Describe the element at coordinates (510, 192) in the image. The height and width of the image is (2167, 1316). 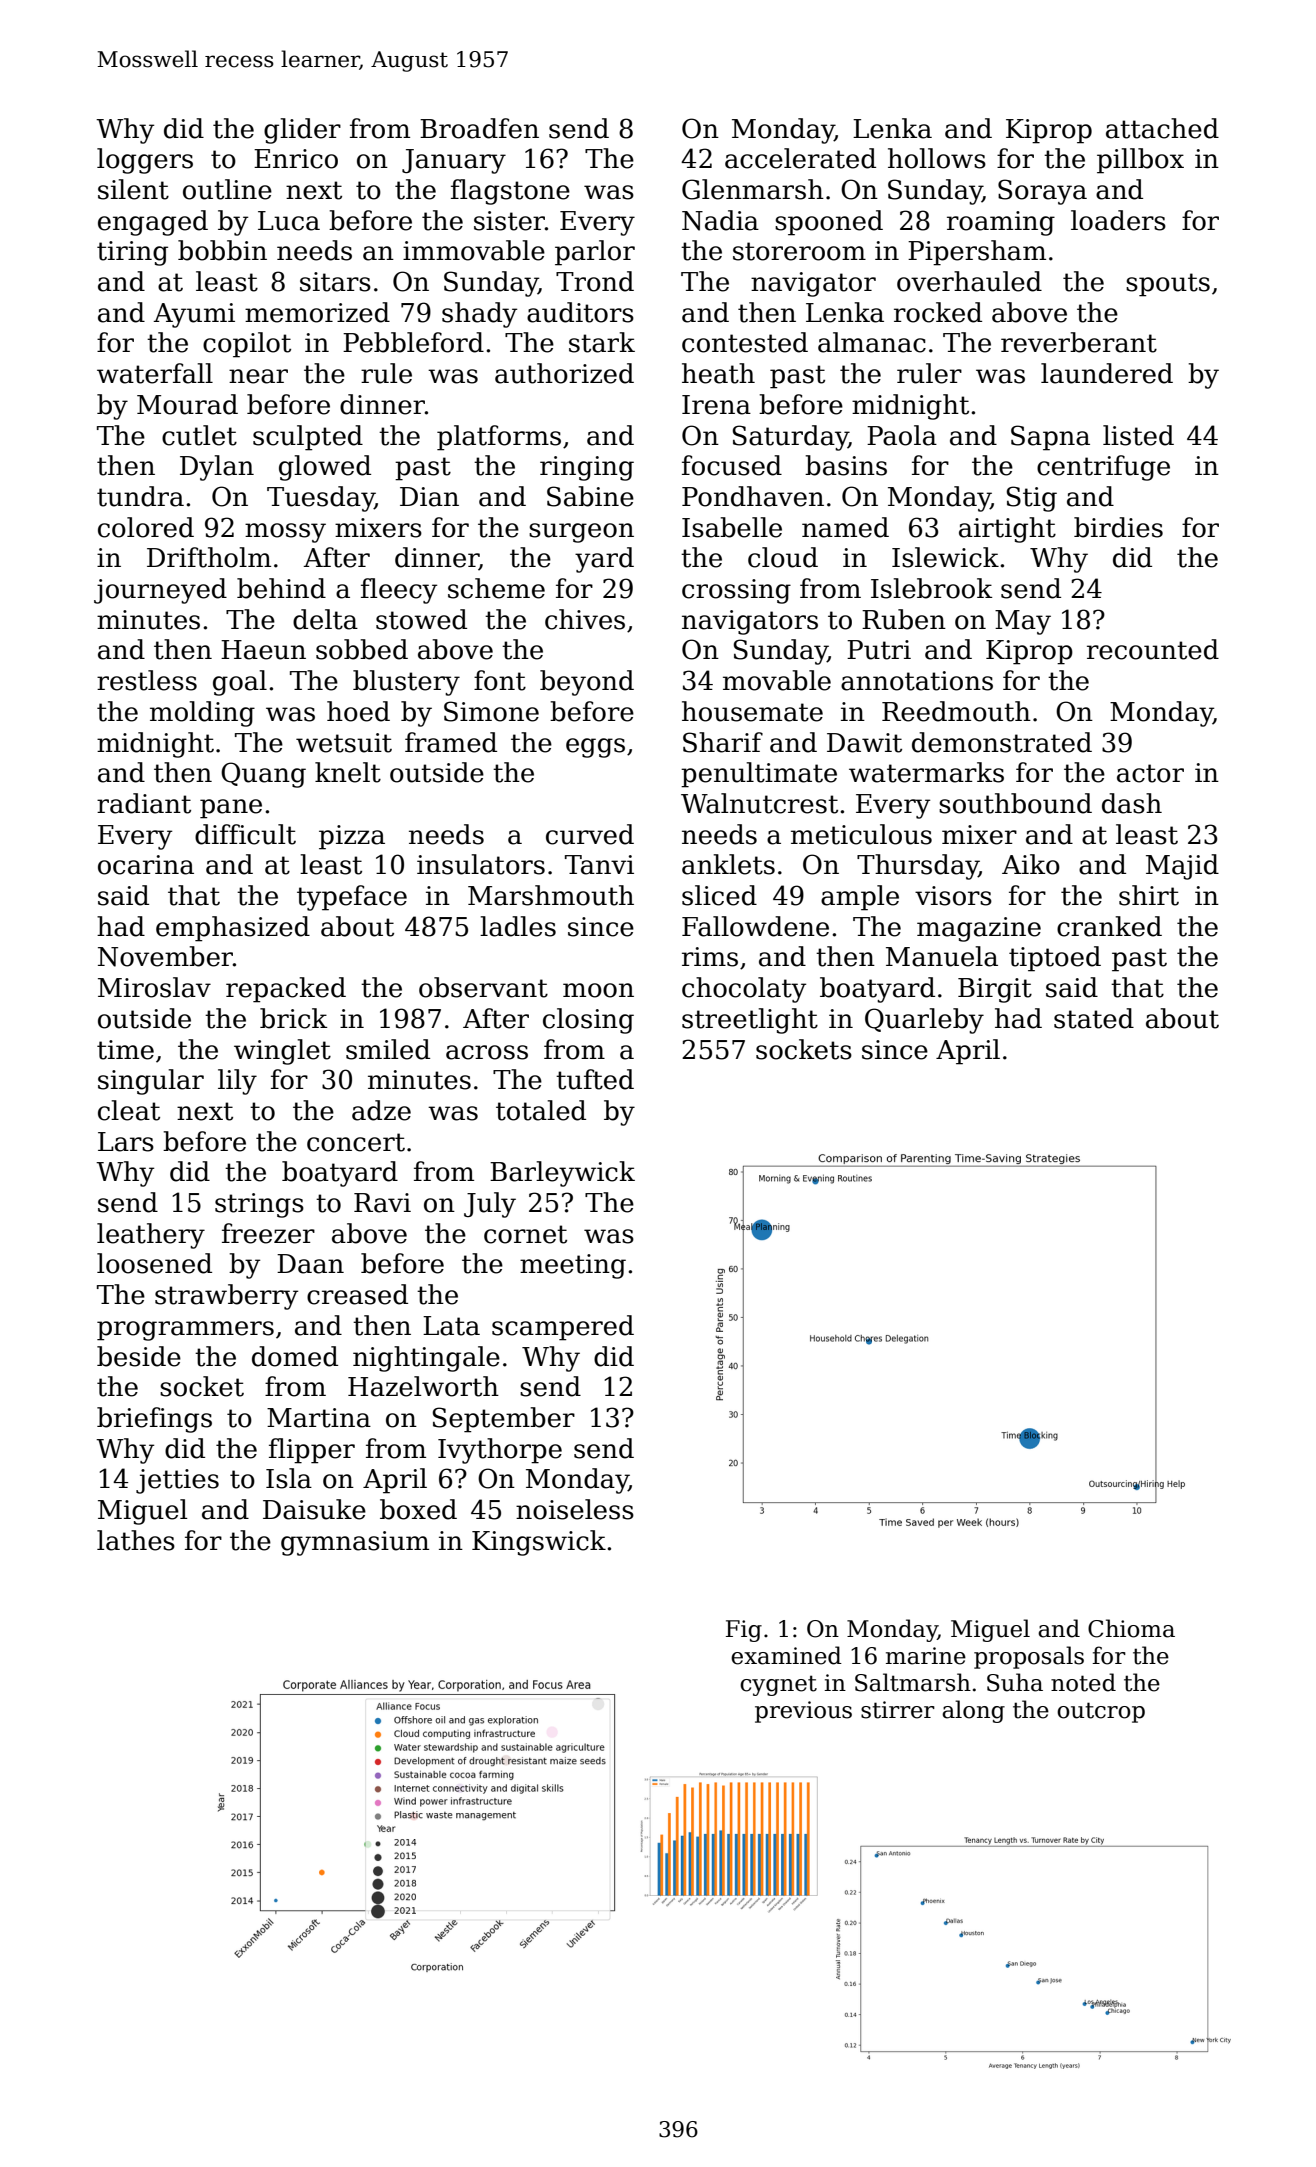
I see `flagstone` at that location.
